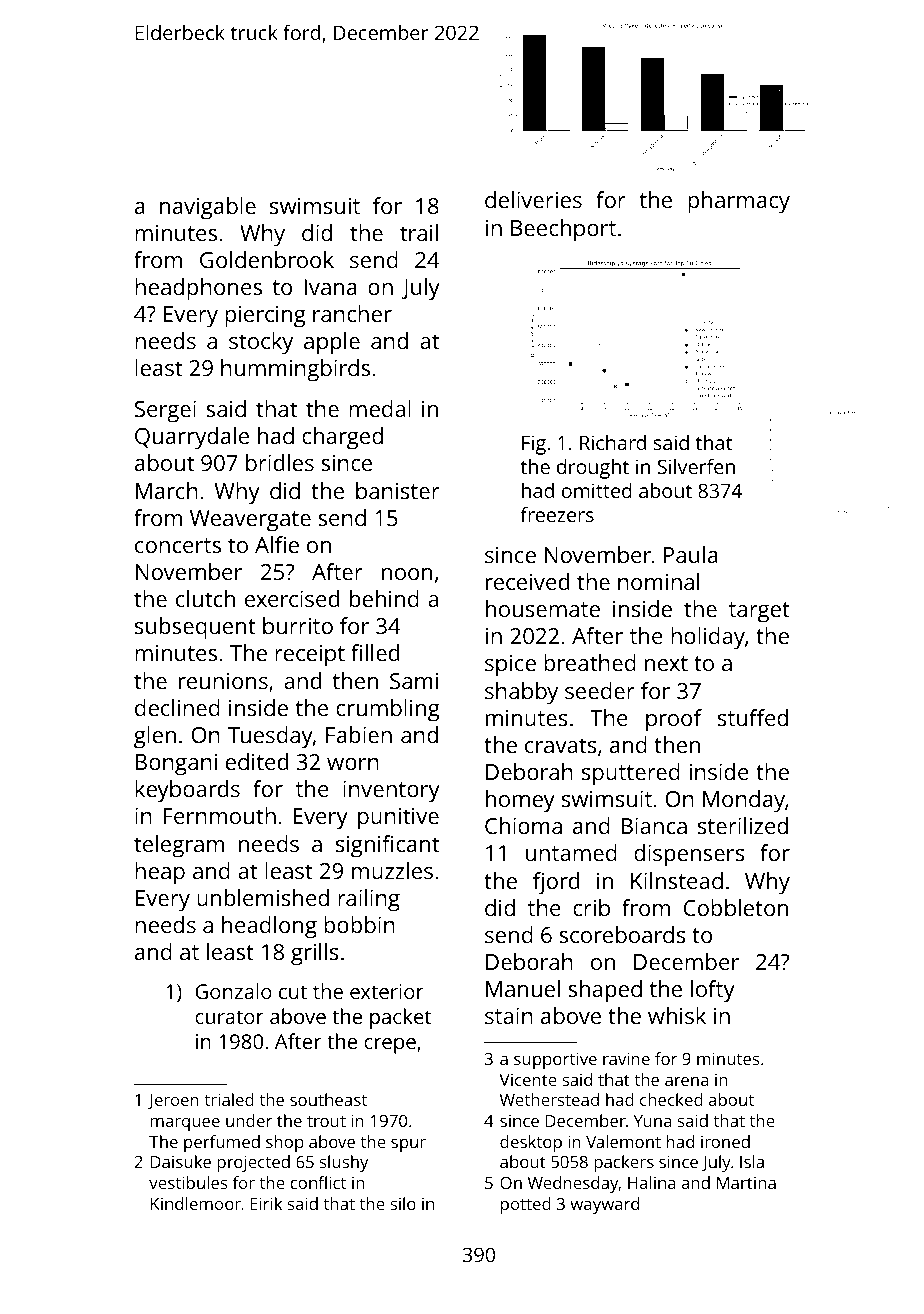 This page has width=924, height=1314. What do you see at coordinates (387, 846) in the page?
I see `significant` at bounding box center [387, 846].
